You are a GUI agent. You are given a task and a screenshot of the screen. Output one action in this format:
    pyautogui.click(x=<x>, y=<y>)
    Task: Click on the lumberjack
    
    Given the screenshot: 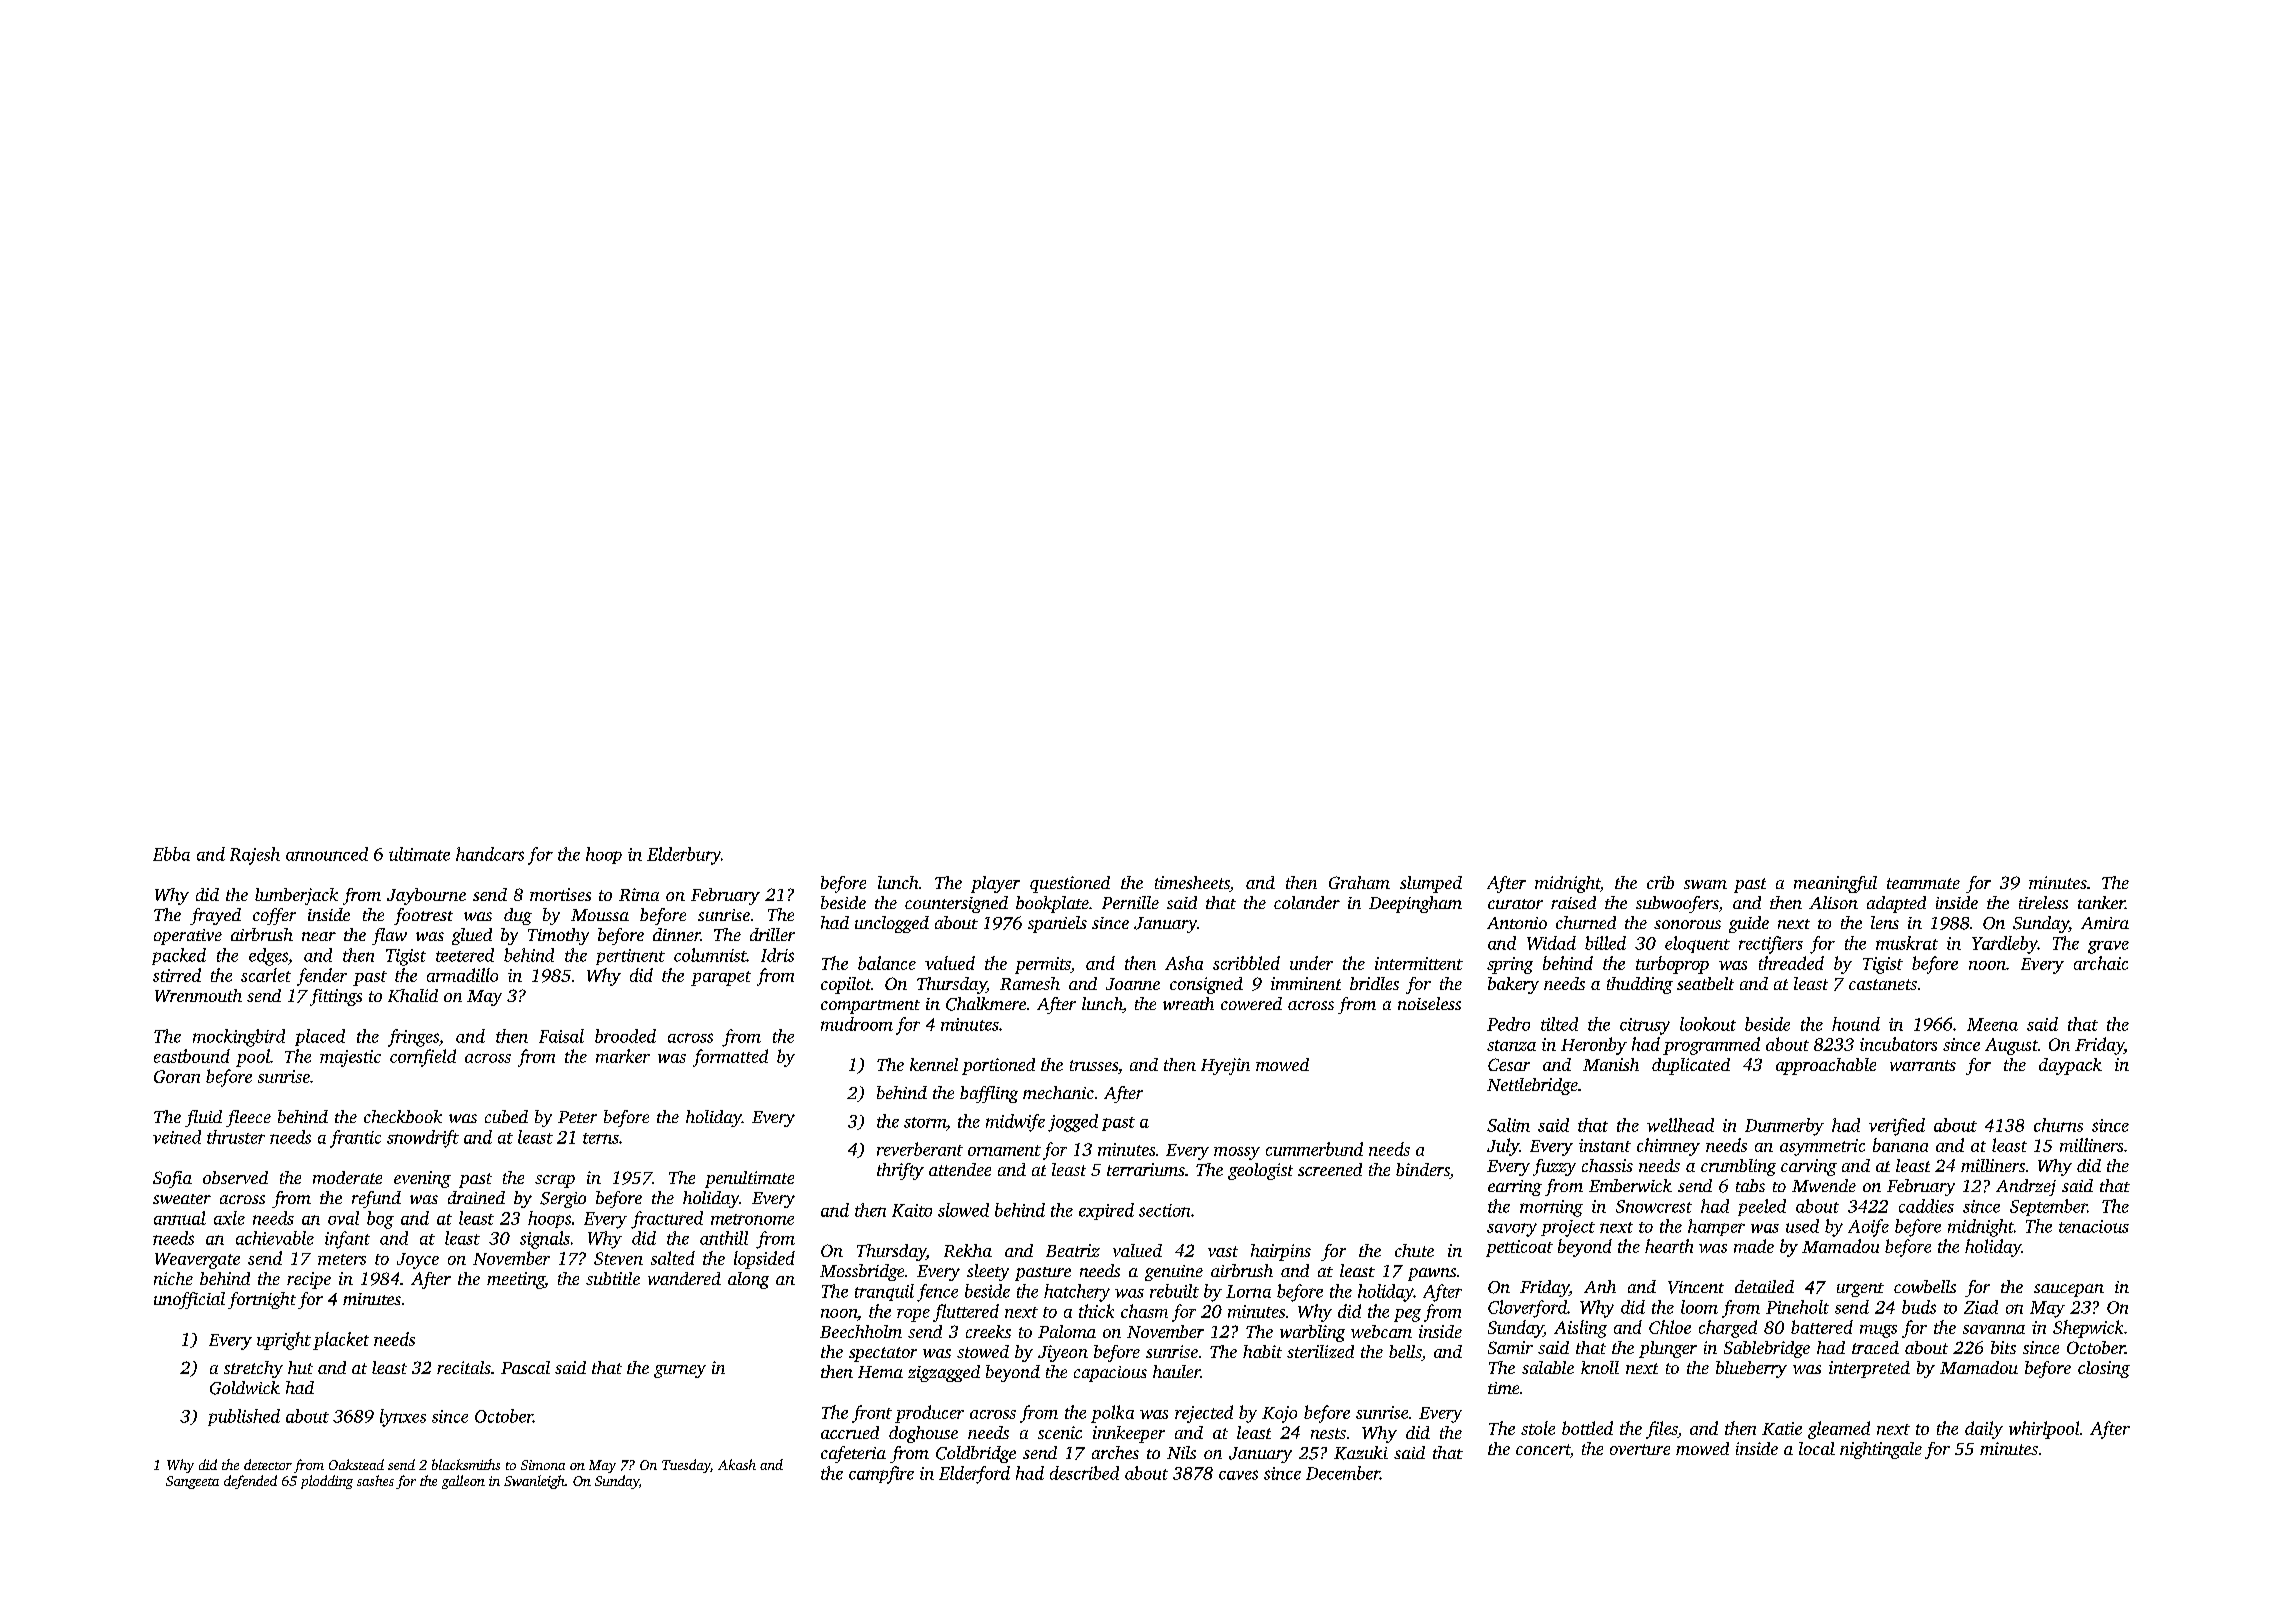 What is the action you would take?
    pyautogui.click(x=296, y=896)
